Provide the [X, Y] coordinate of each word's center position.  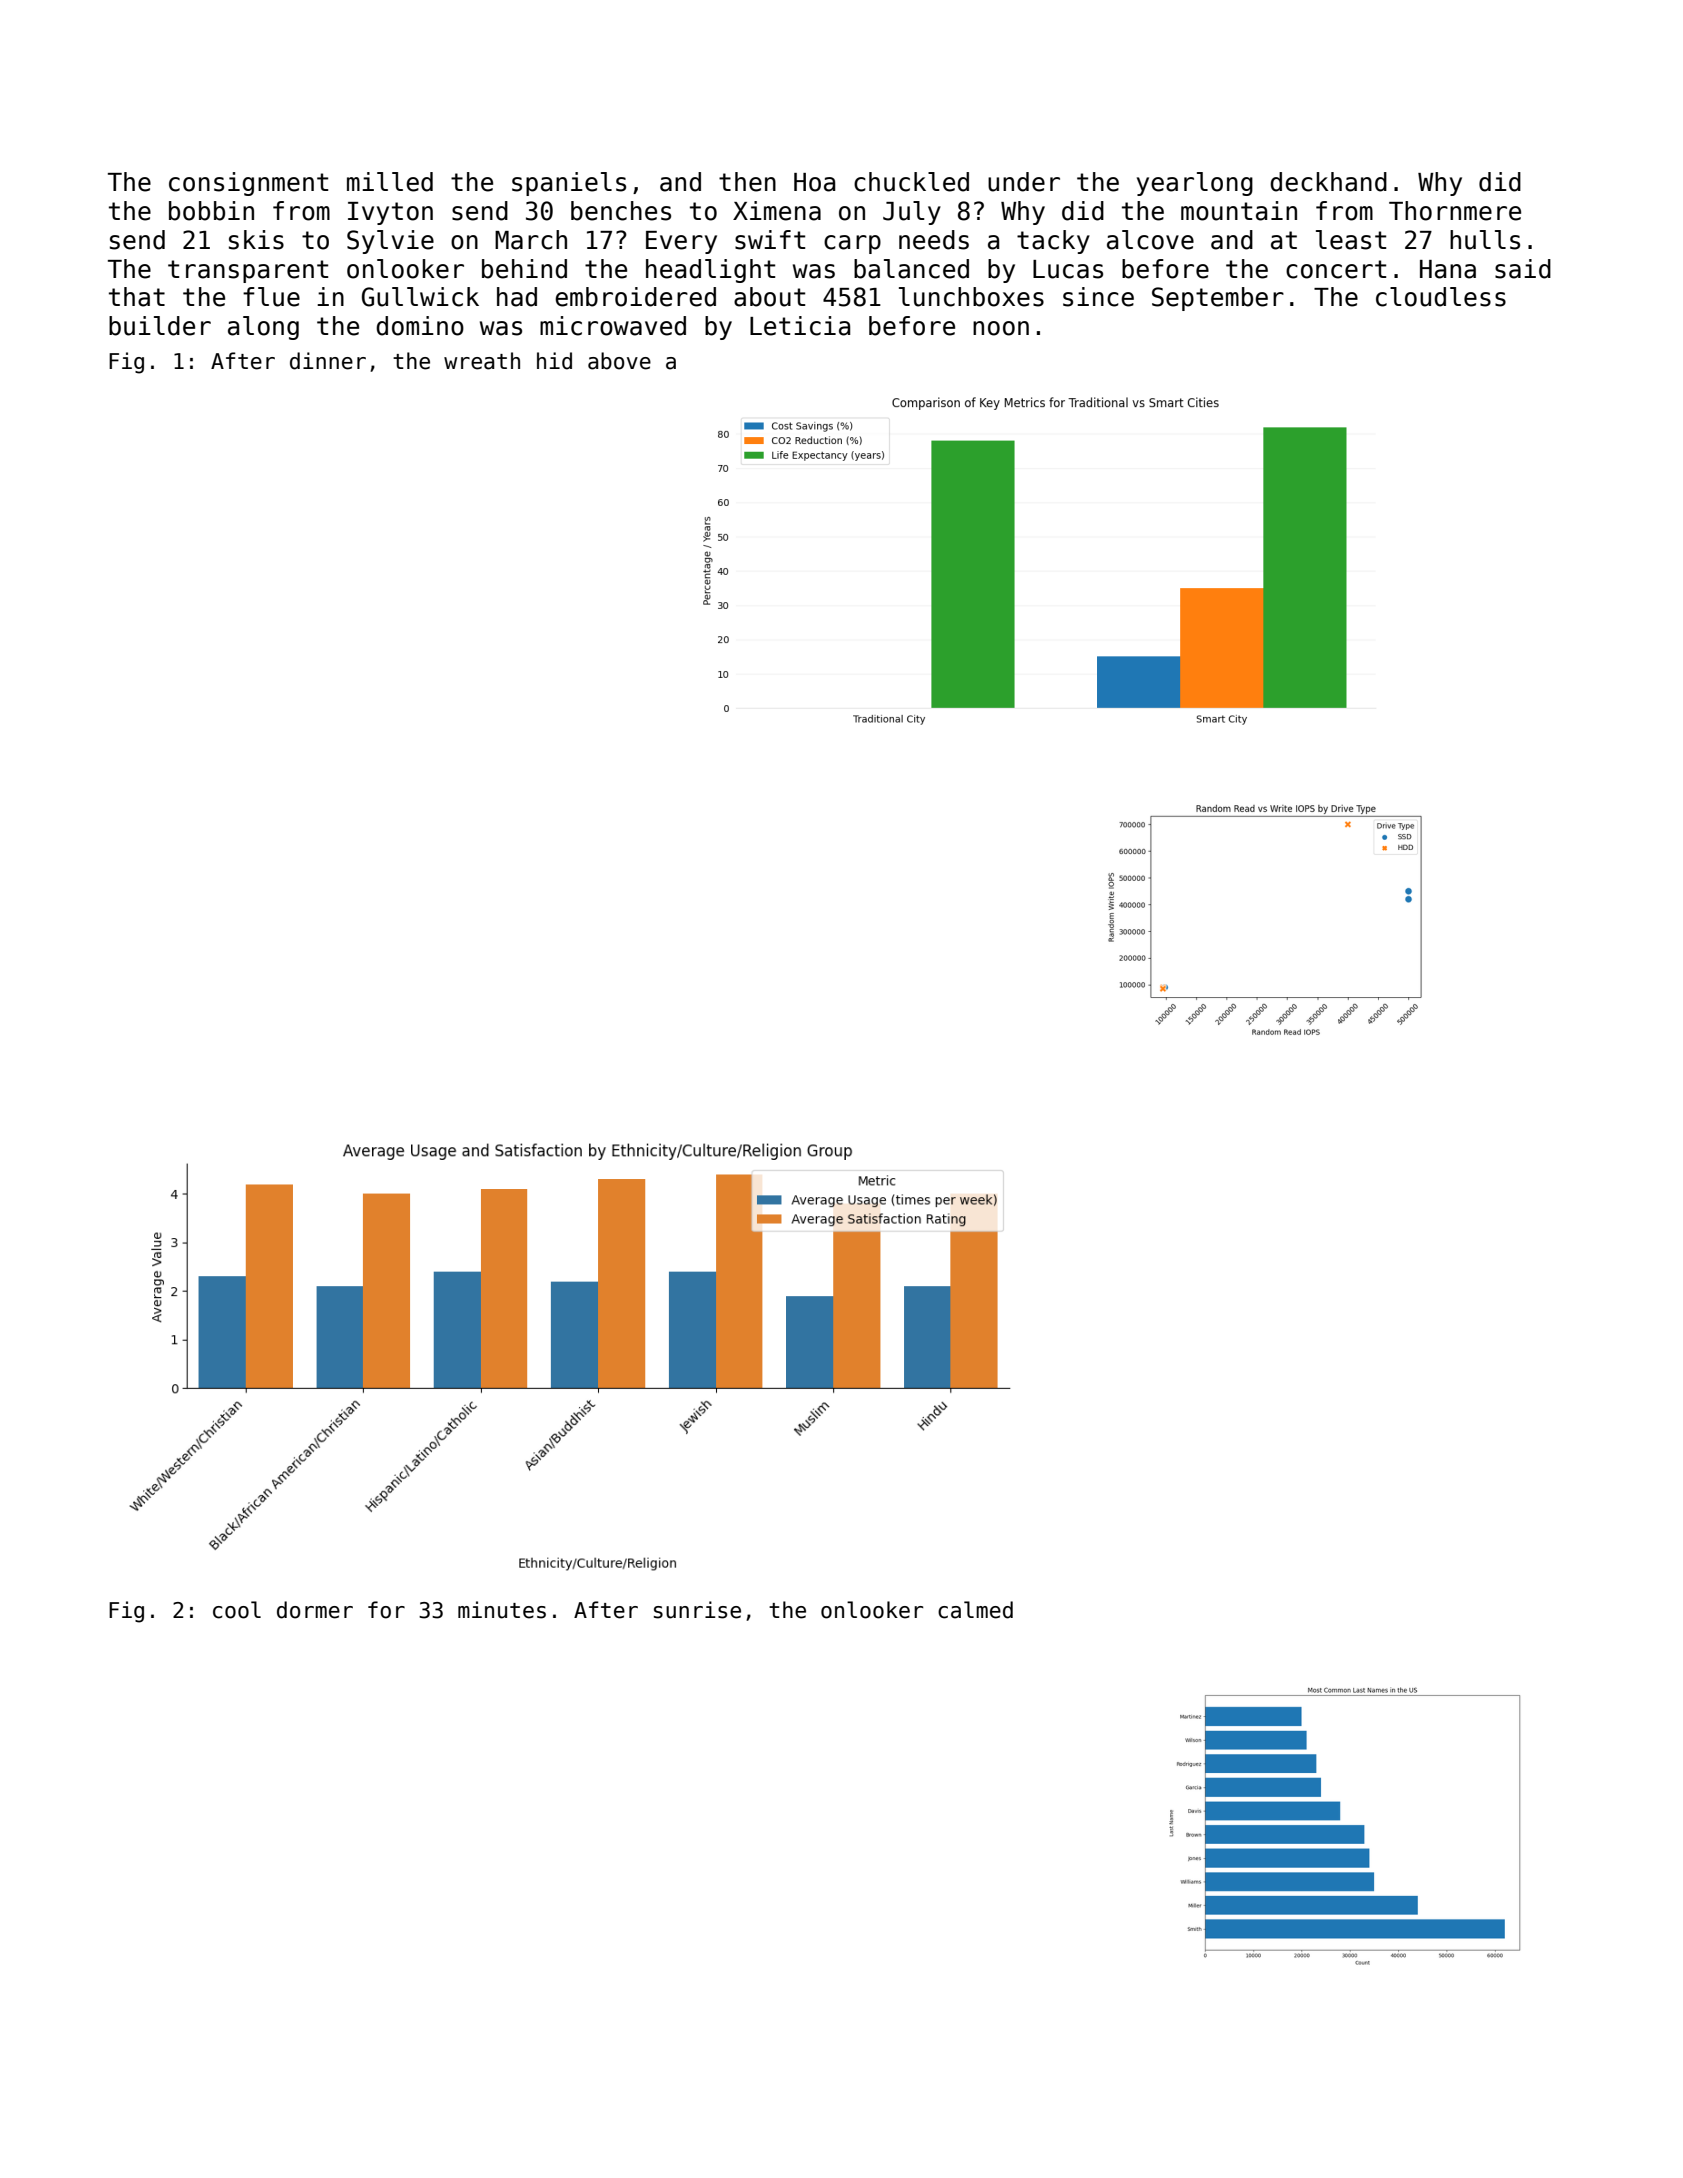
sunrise [697, 1610]
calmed [975, 1610]
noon [1001, 328]
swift [770, 240]
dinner [328, 361]
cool [237, 1610]
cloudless [1441, 297]
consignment [248, 184]
